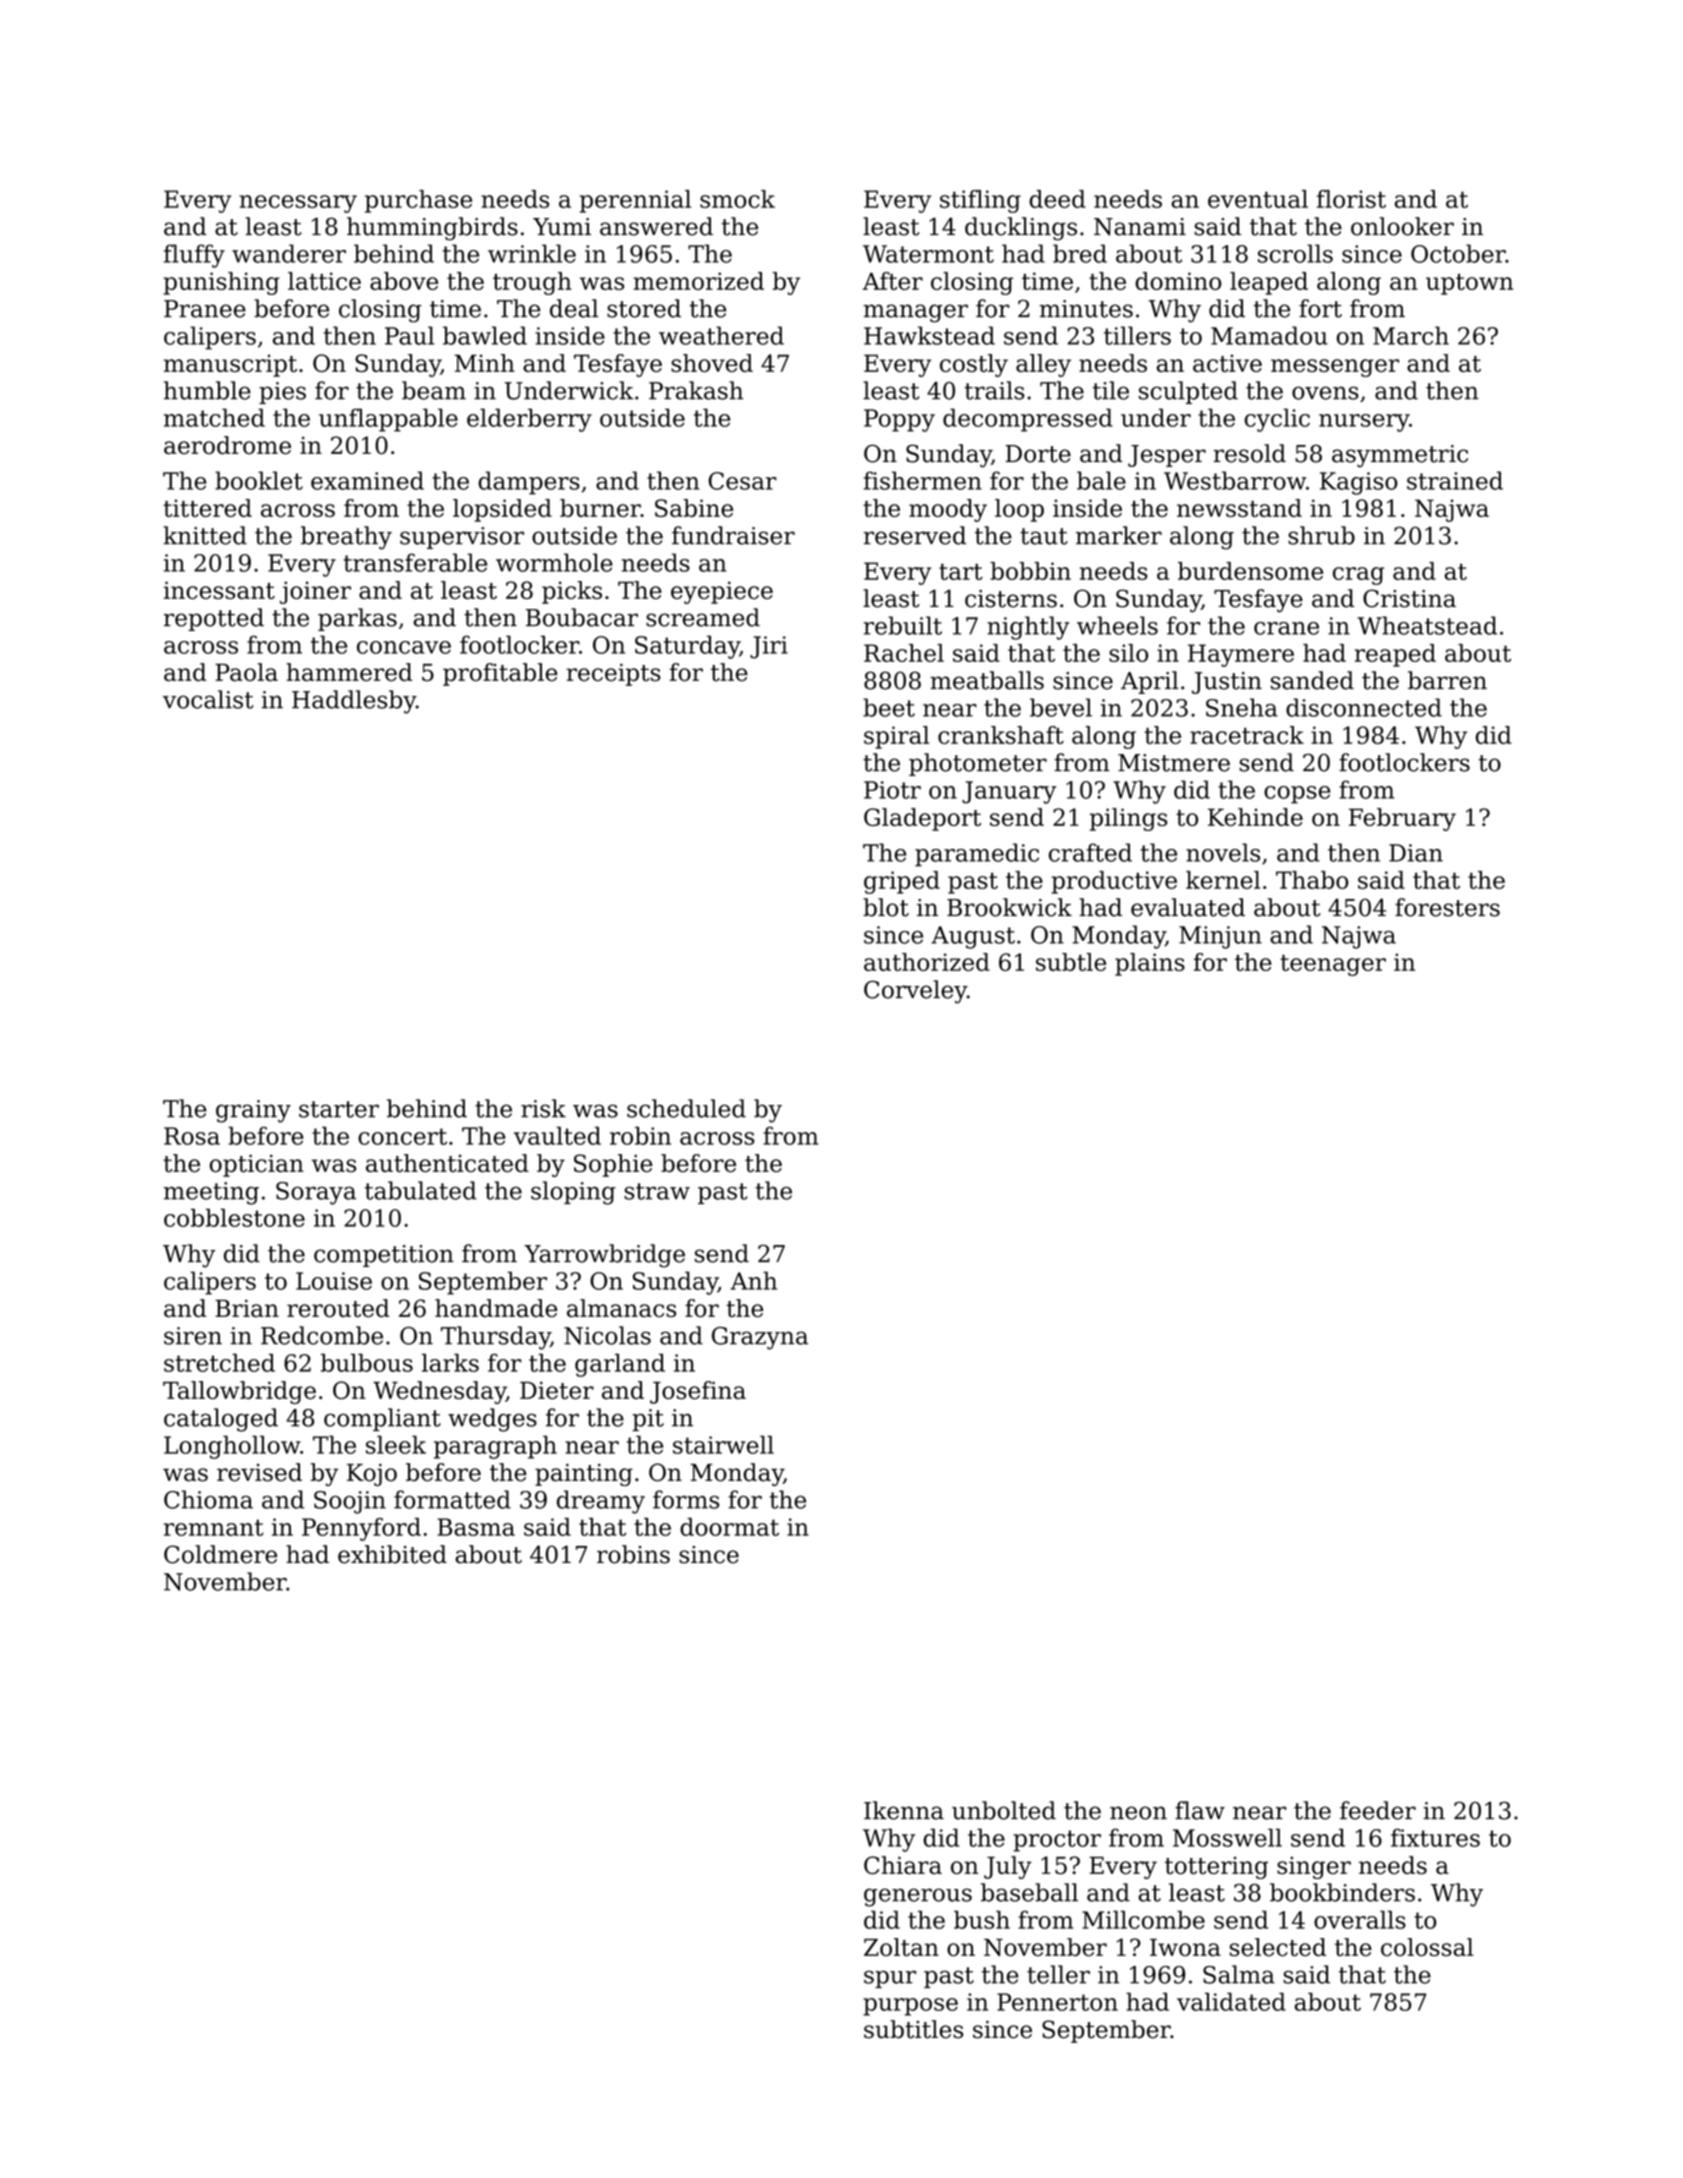 Image resolution: width=1683 pixels, height=2178 pixels. What do you see at coordinates (737, 199) in the screenshot?
I see `smock` at bounding box center [737, 199].
